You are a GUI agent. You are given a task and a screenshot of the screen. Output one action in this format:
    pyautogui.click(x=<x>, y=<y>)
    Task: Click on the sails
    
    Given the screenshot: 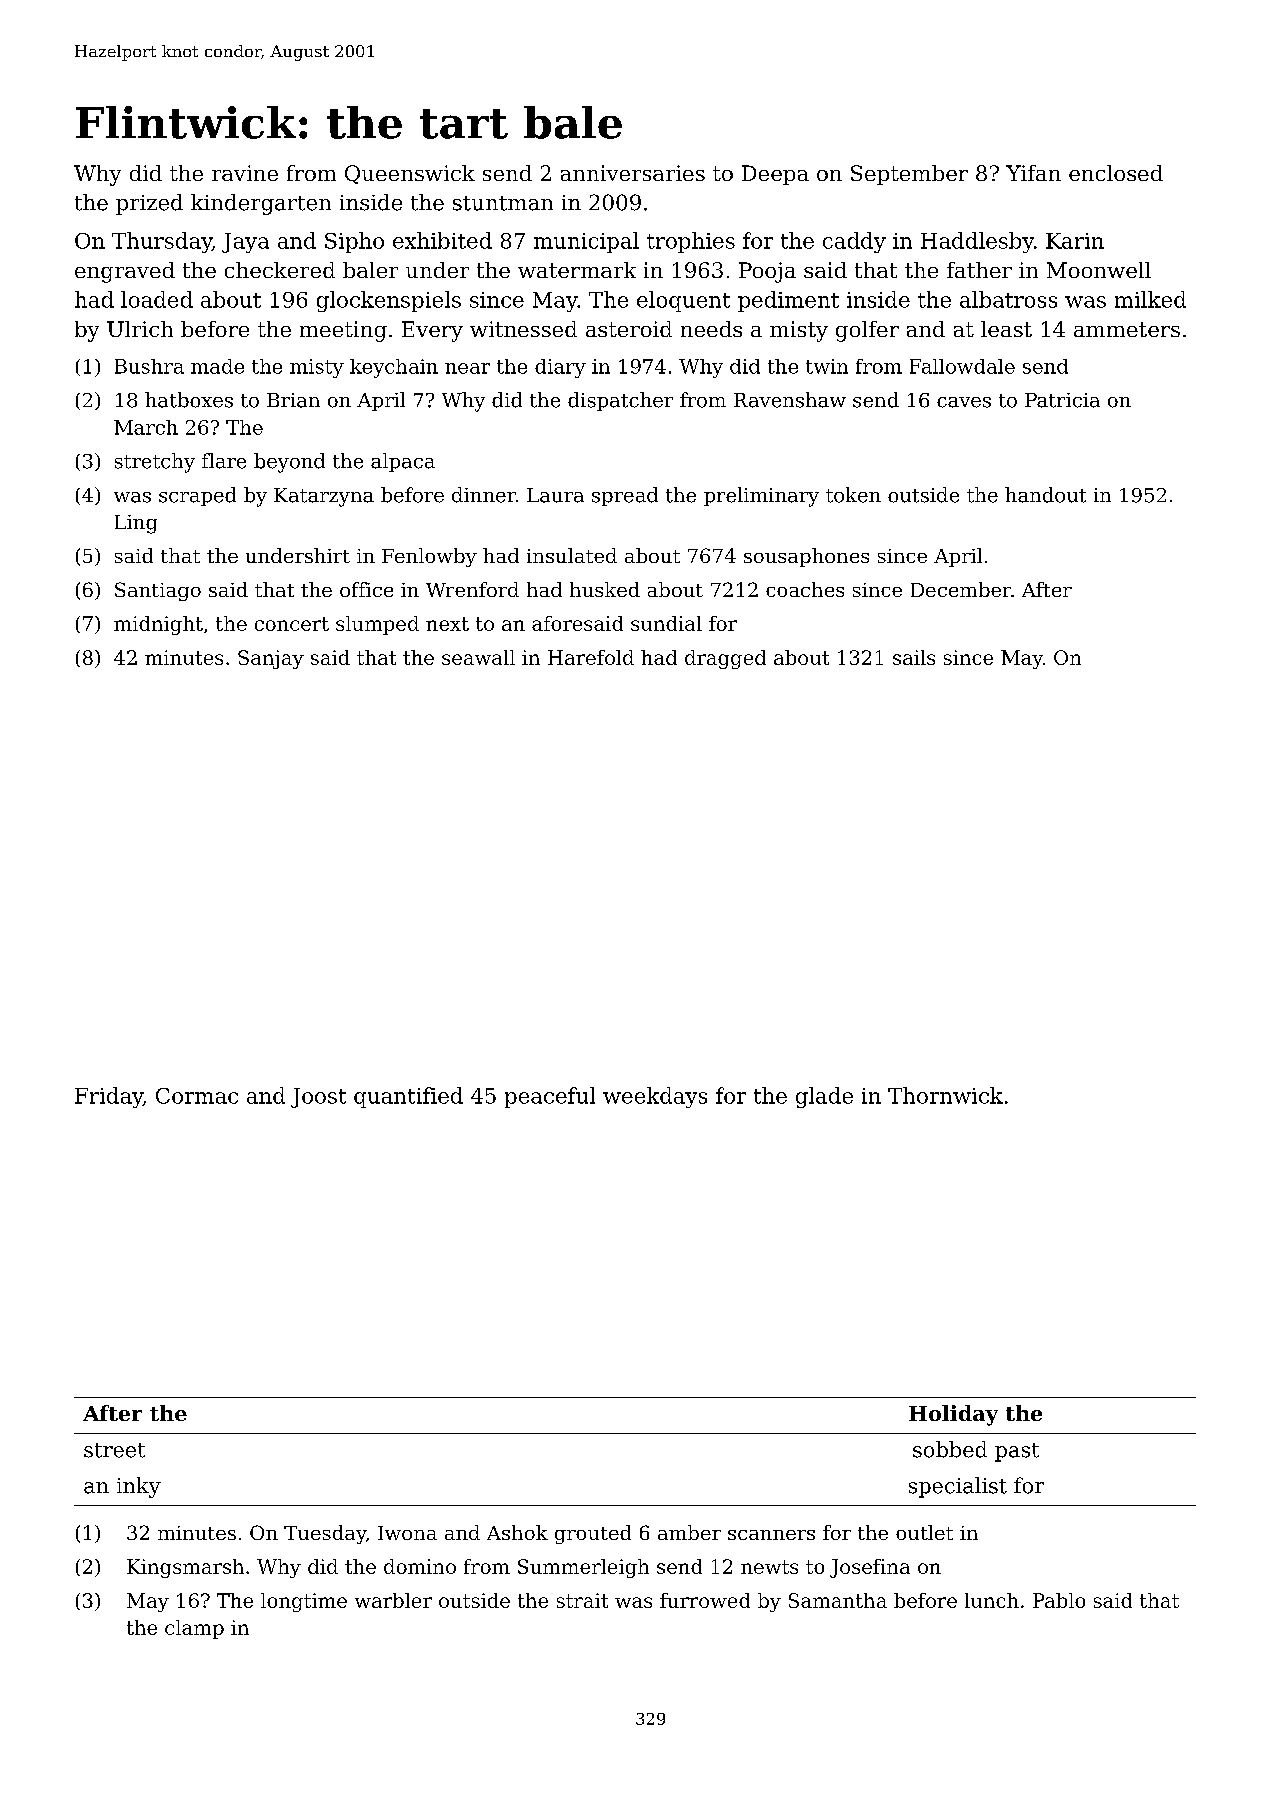 What is the action you would take?
    pyautogui.click(x=914, y=657)
